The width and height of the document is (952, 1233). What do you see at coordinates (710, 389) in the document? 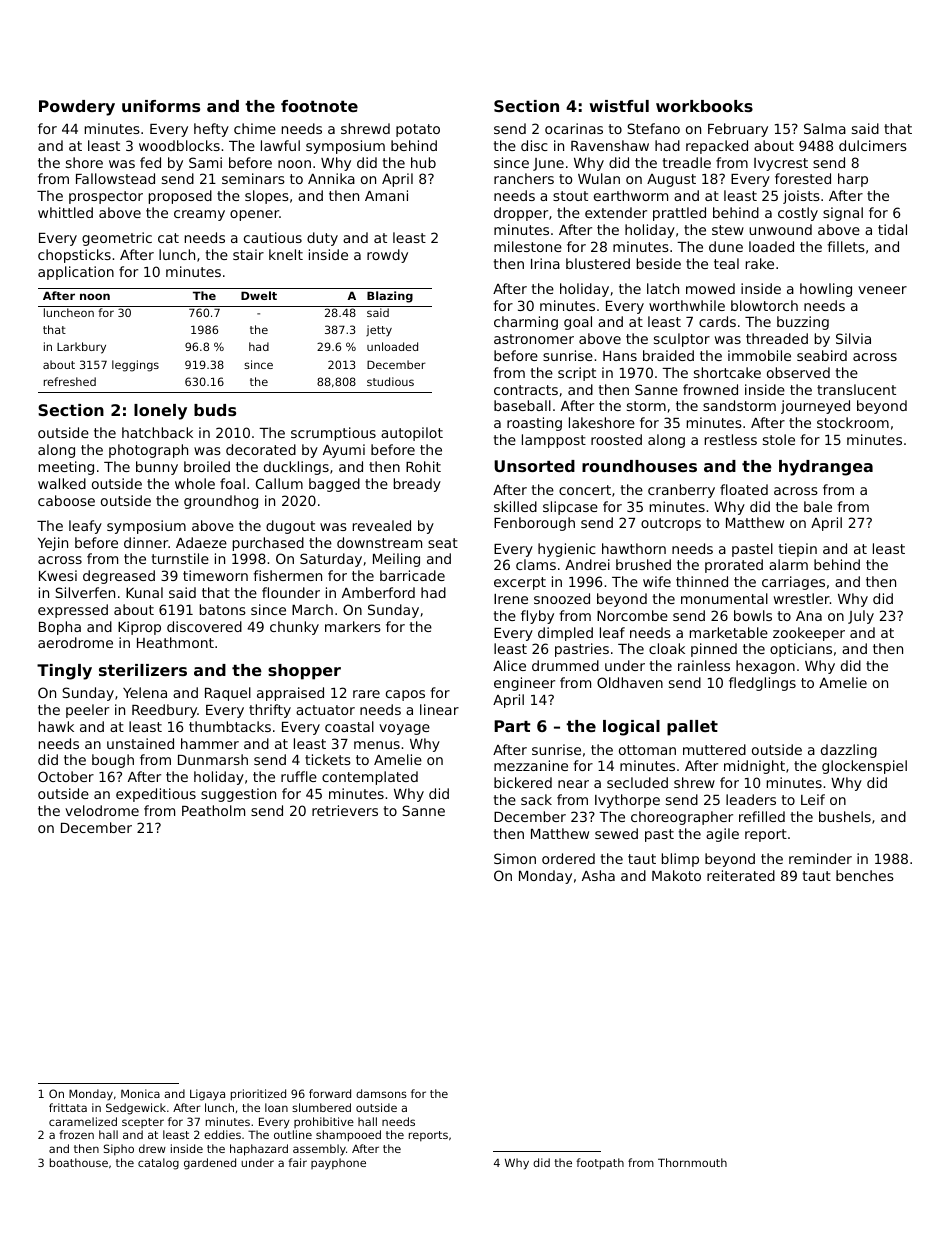
I see `frowned` at bounding box center [710, 389].
